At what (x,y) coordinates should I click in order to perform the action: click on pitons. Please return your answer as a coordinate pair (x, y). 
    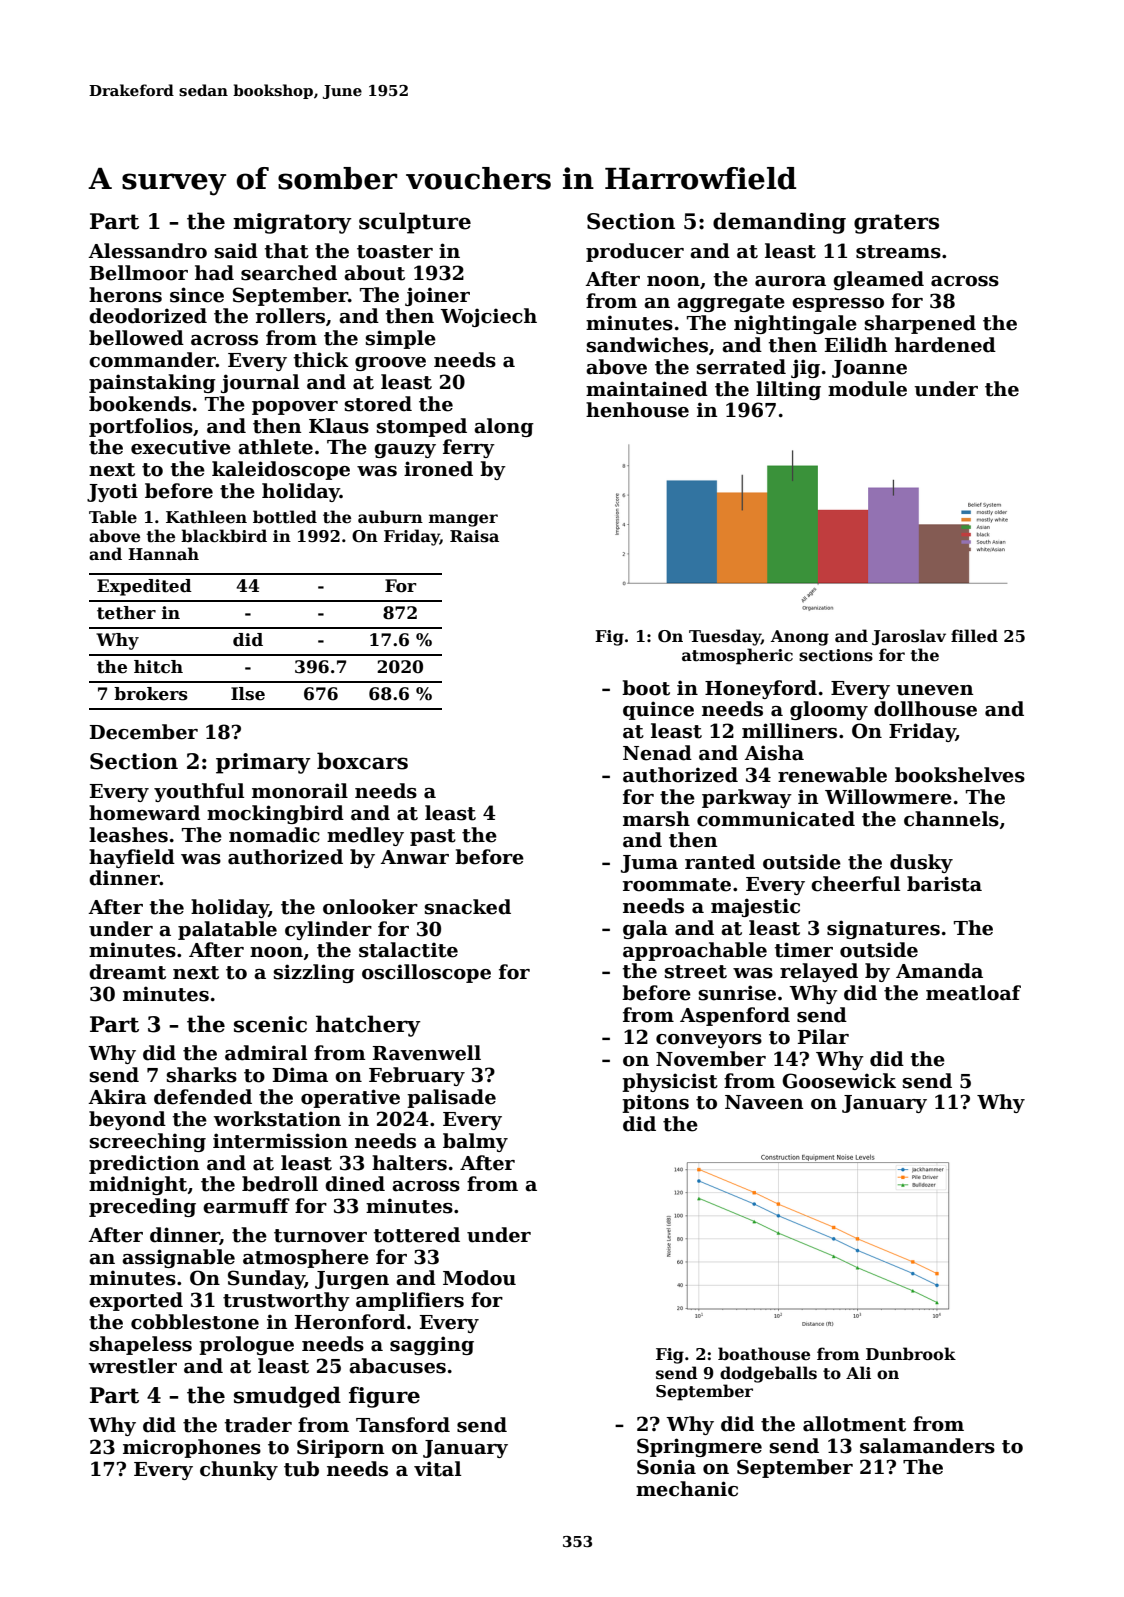
    Looking at the image, I should click on (655, 1103).
